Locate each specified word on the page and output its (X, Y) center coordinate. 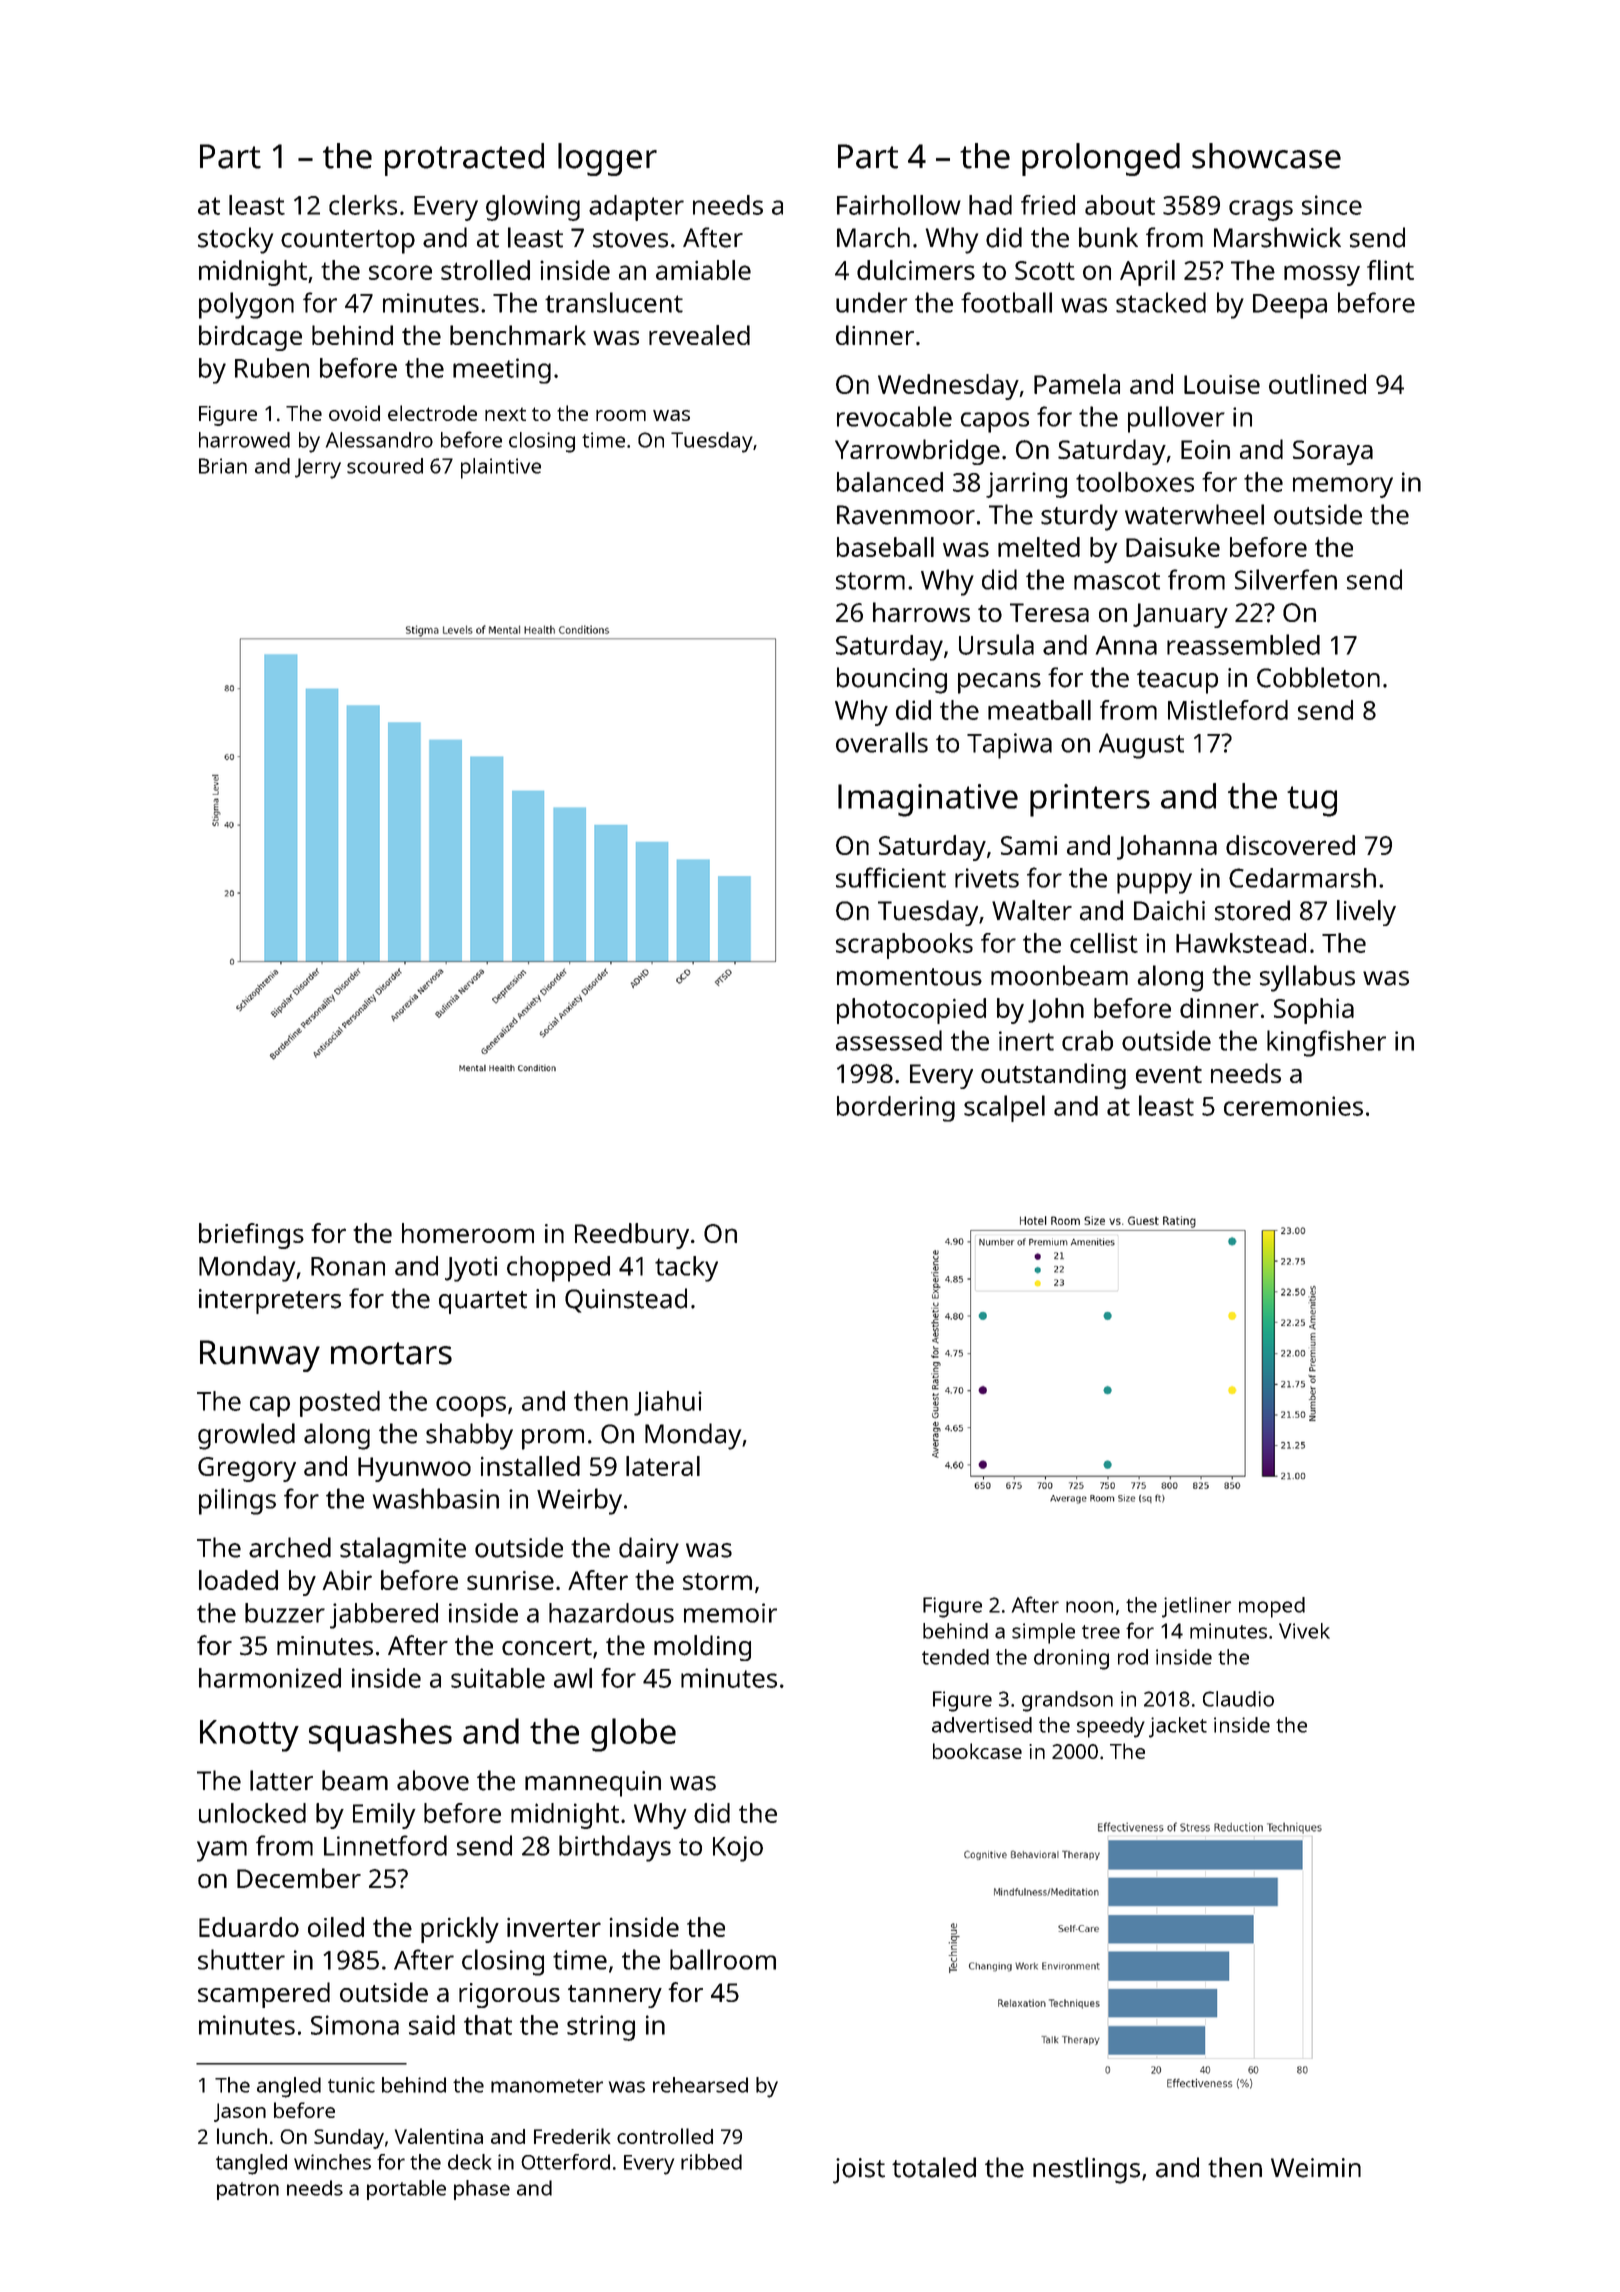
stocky (235, 240)
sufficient (891, 877)
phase (482, 2190)
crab (1087, 1040)
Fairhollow (899, 205)
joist (859, 2171)
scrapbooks (904, 946)
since (1332, 205)
